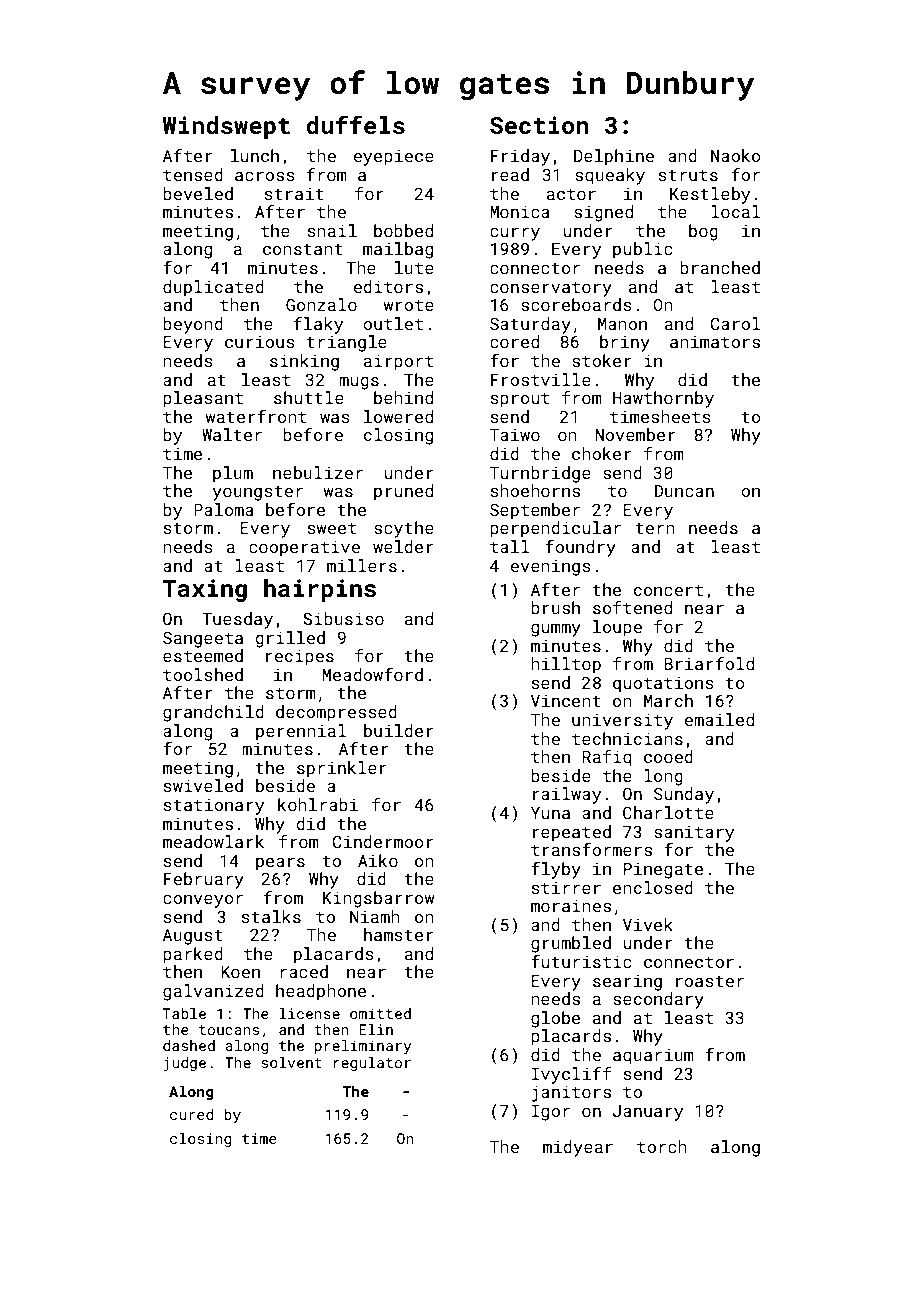 This page has height=1311, width=924. I want to click on kohlrabi, so click(318, 804).
